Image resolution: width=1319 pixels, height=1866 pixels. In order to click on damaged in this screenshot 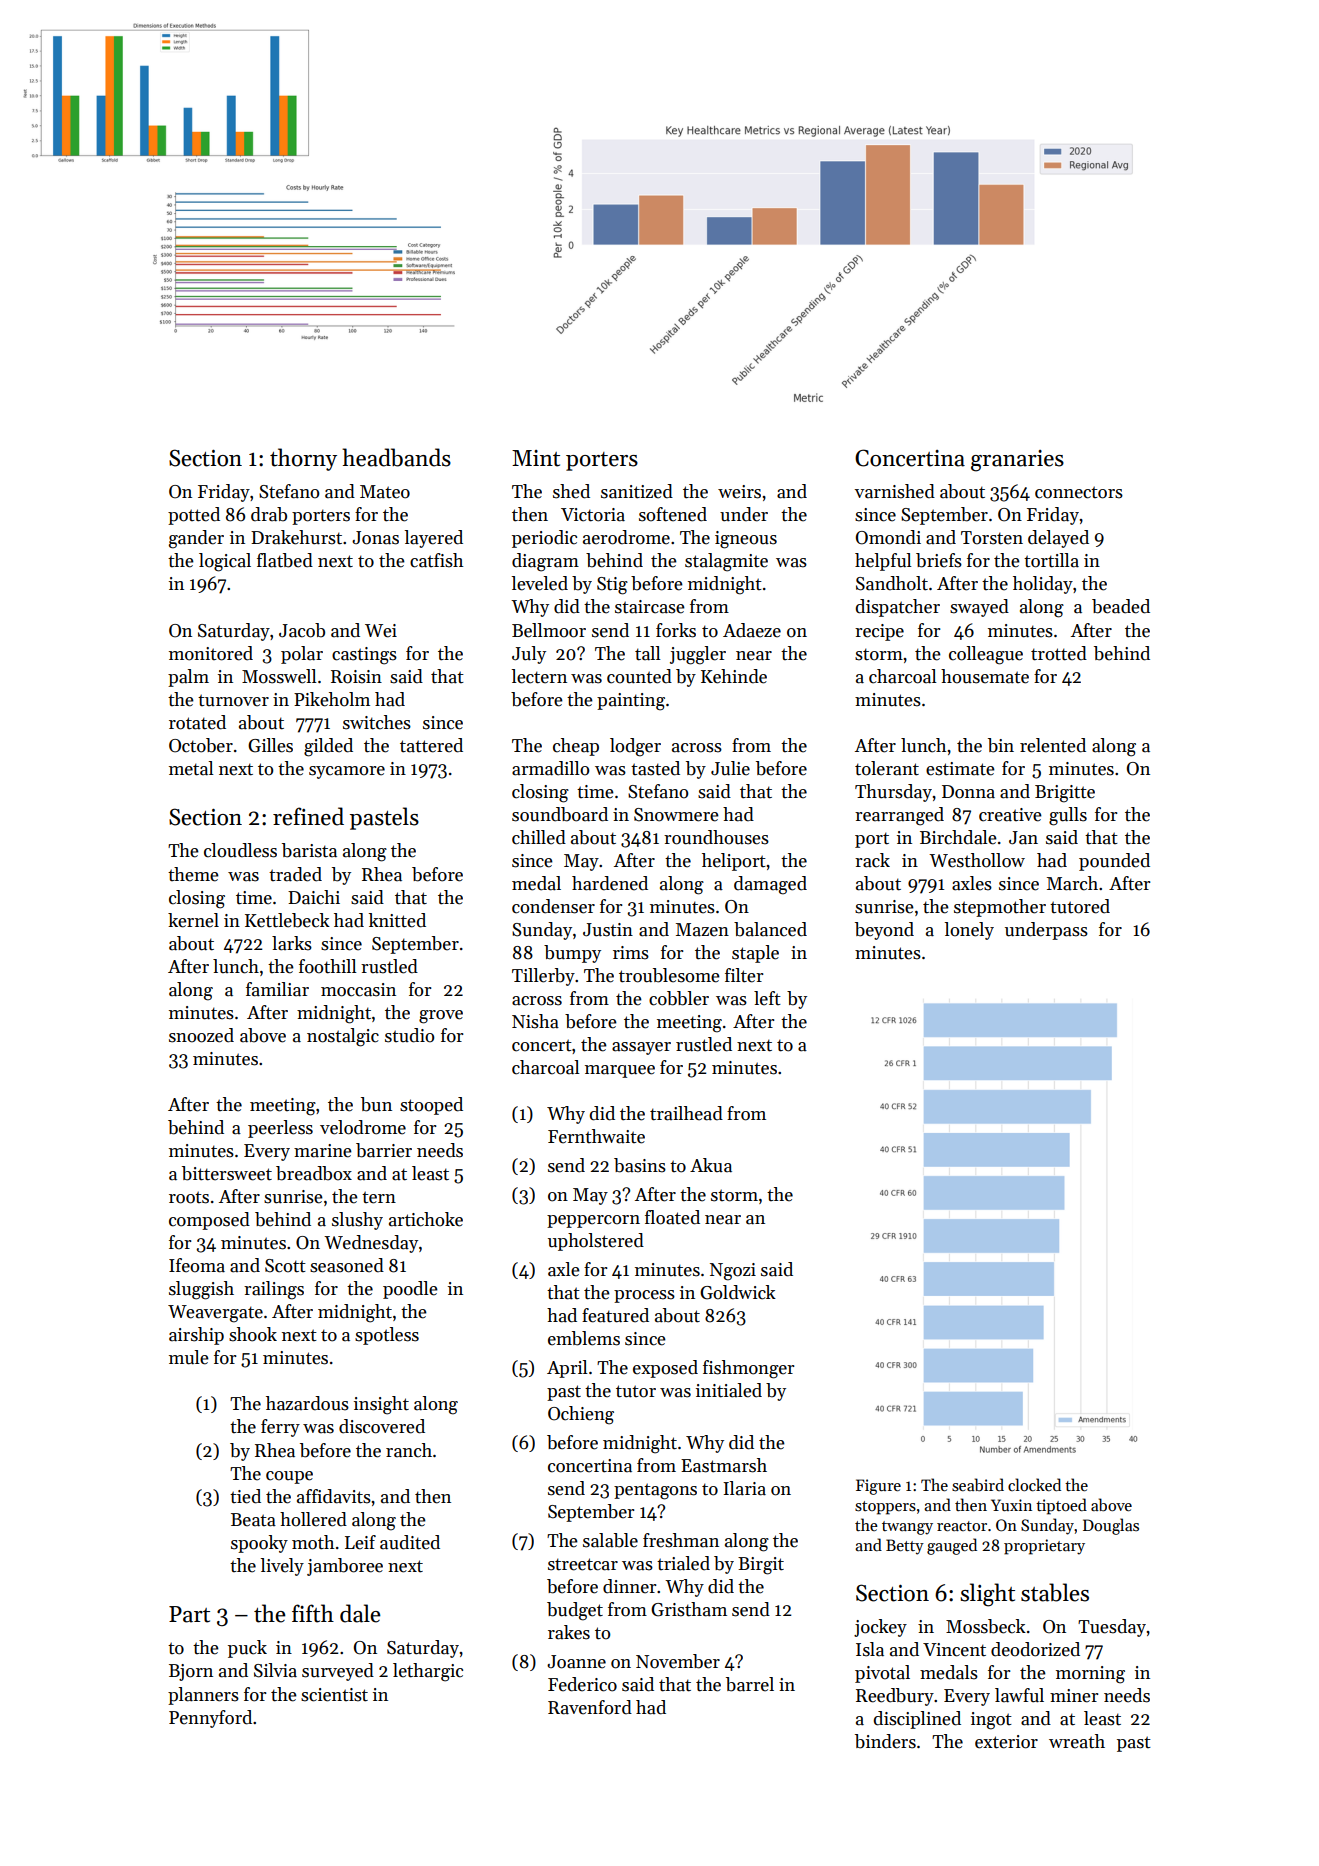, I will do `click(770, 885)`.
